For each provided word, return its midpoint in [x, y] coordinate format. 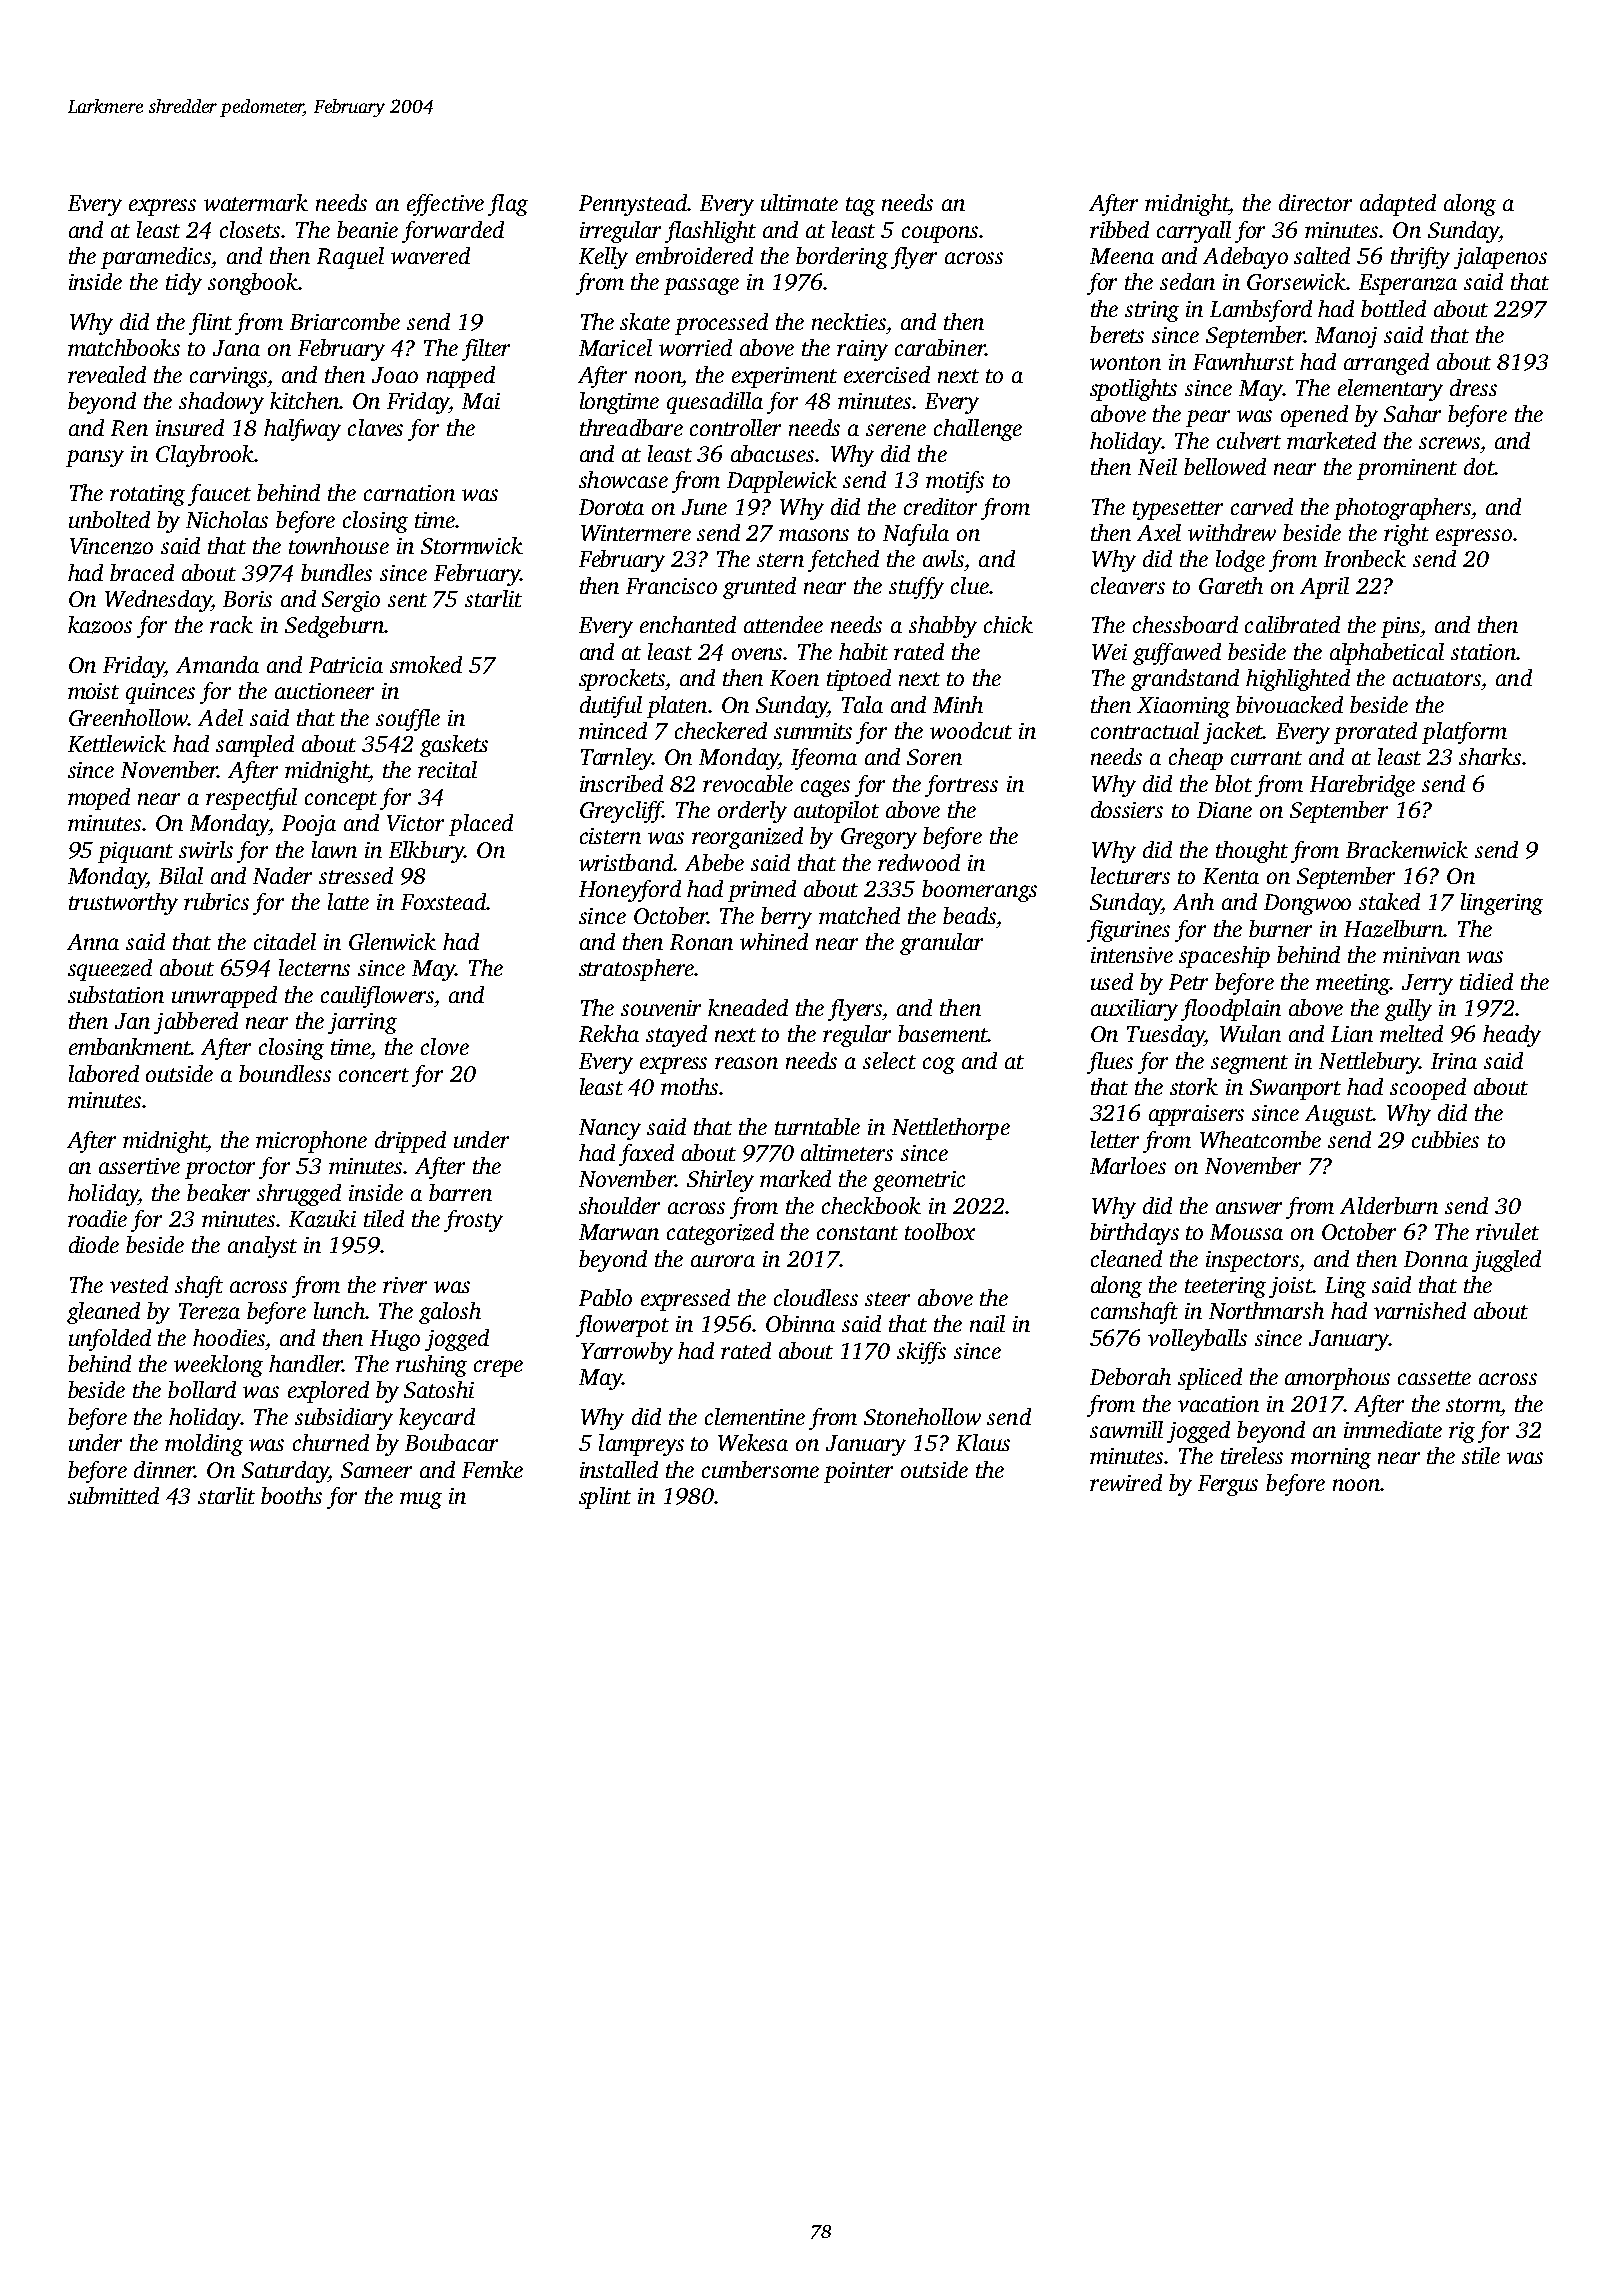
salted [1322, 255]
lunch [339, 1310]
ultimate [799, 202]
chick [1008, 624]
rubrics [216, 901]
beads [969, 915]
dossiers [1127, 809]
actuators [1437, 679]
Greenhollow [128, 717]
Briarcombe [345, 321]
